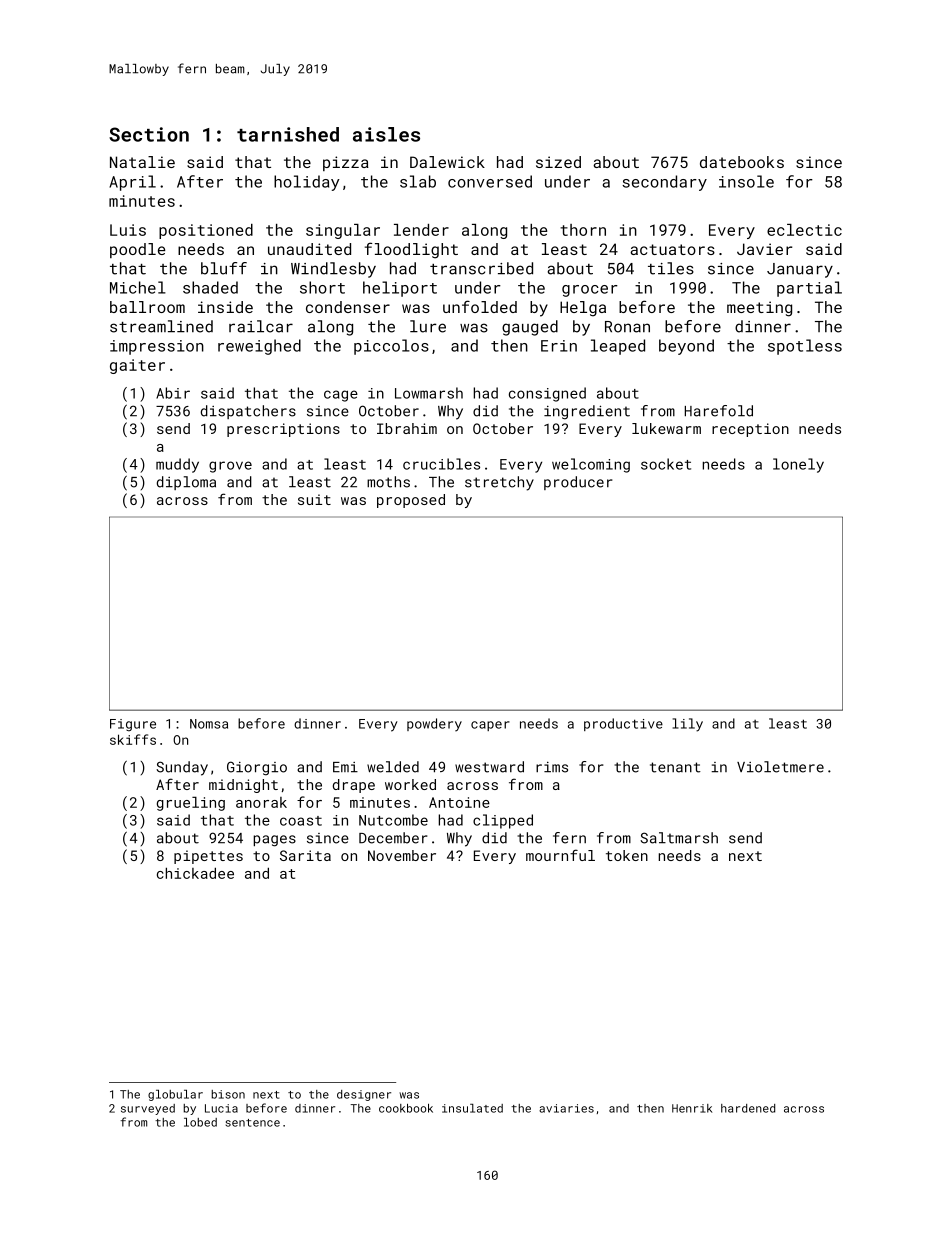 Image resolution: width=952 pixels, height=1233 pixels. What do you see at coordinates (480, 306) in the document?
I see `unfolded` at bounding box center [480, 306].
